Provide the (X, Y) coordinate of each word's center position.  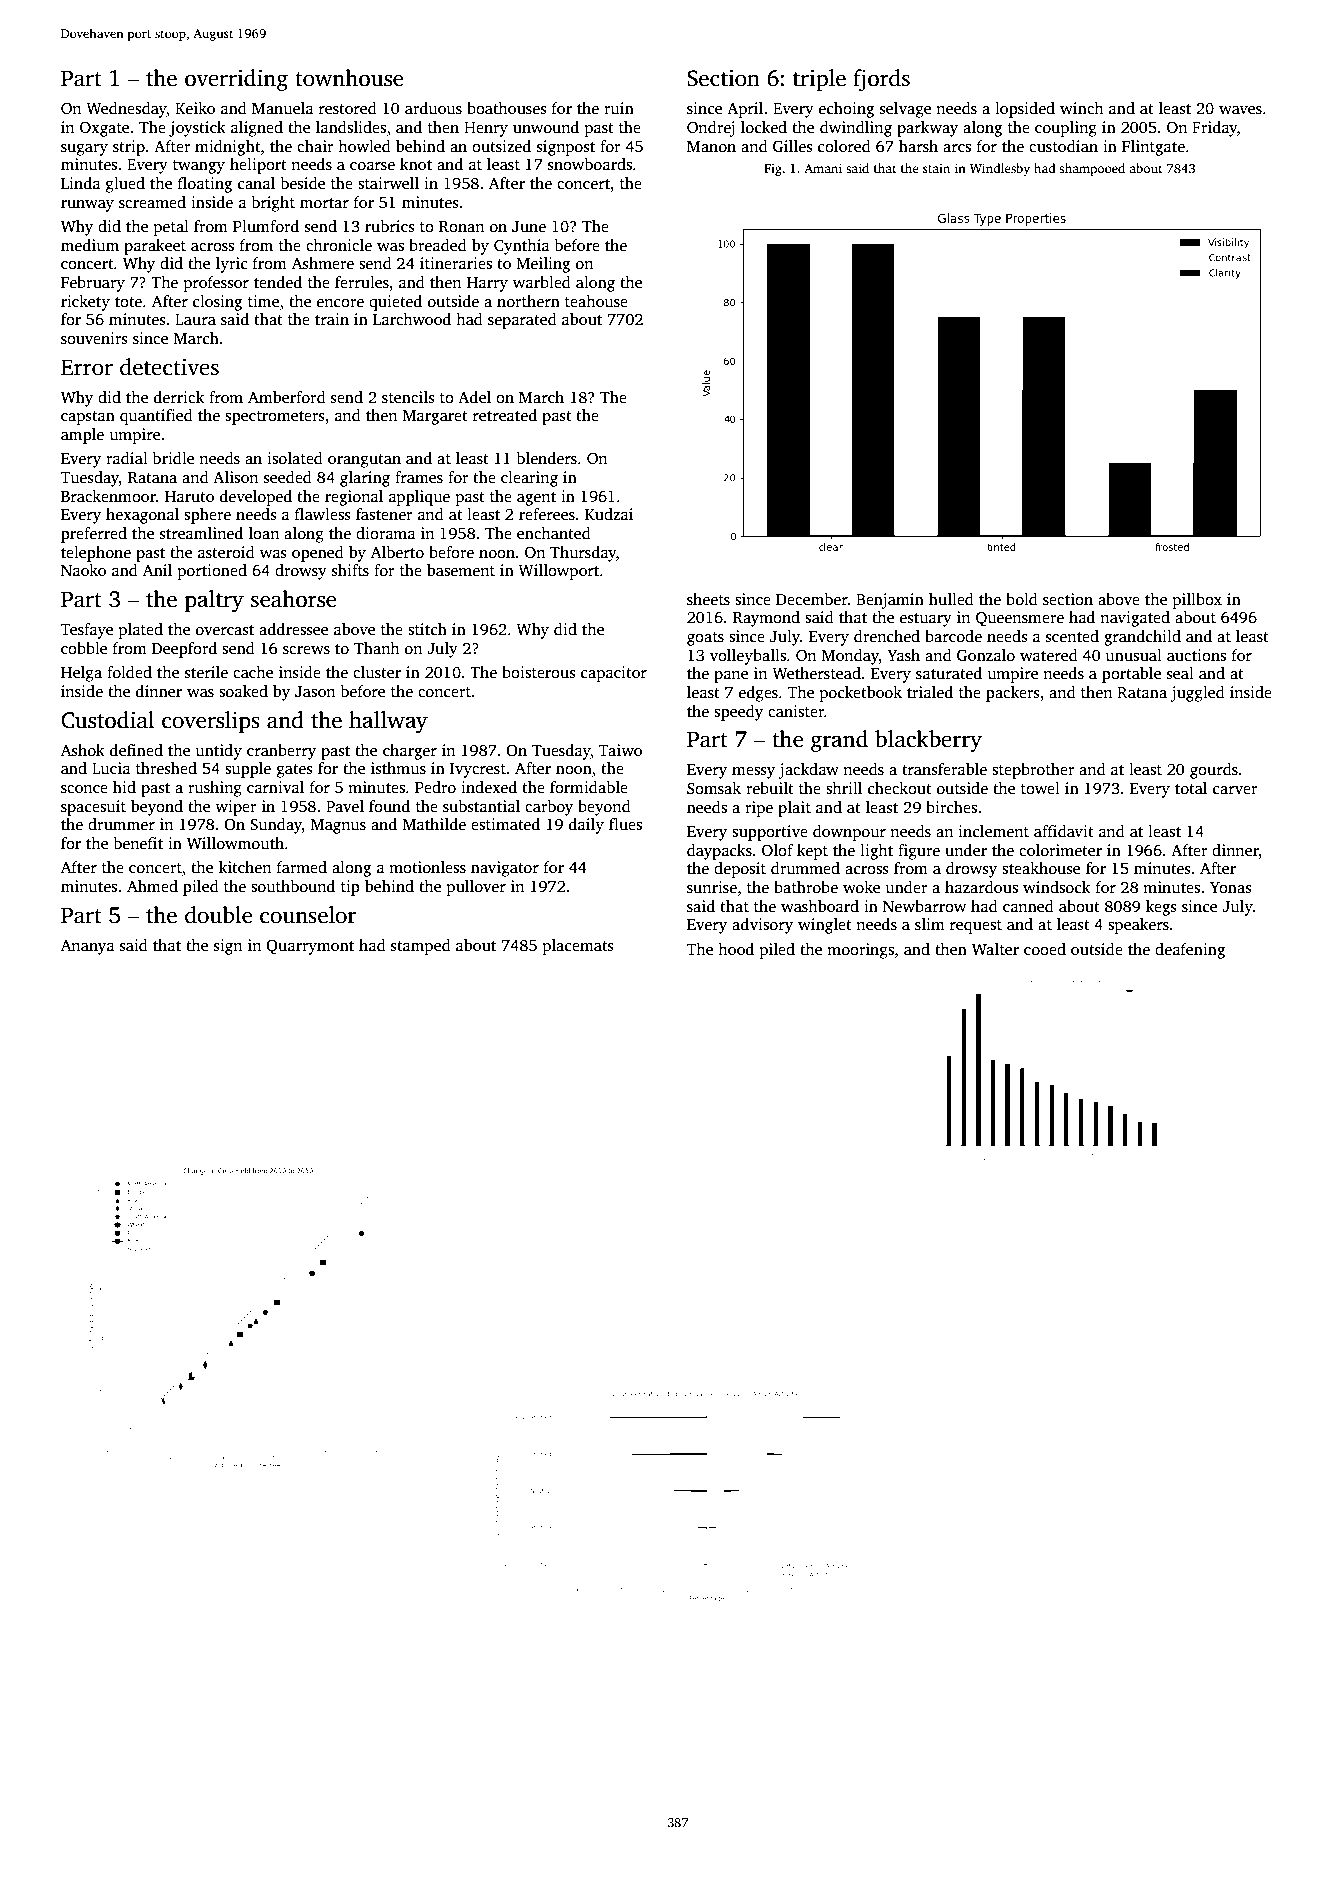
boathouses (507, 108)
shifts (350, 570)
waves (1240, 110)
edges (758, 694)
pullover (476, 888)
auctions (1196, 655)
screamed (152, 202)
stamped (421, 947)
